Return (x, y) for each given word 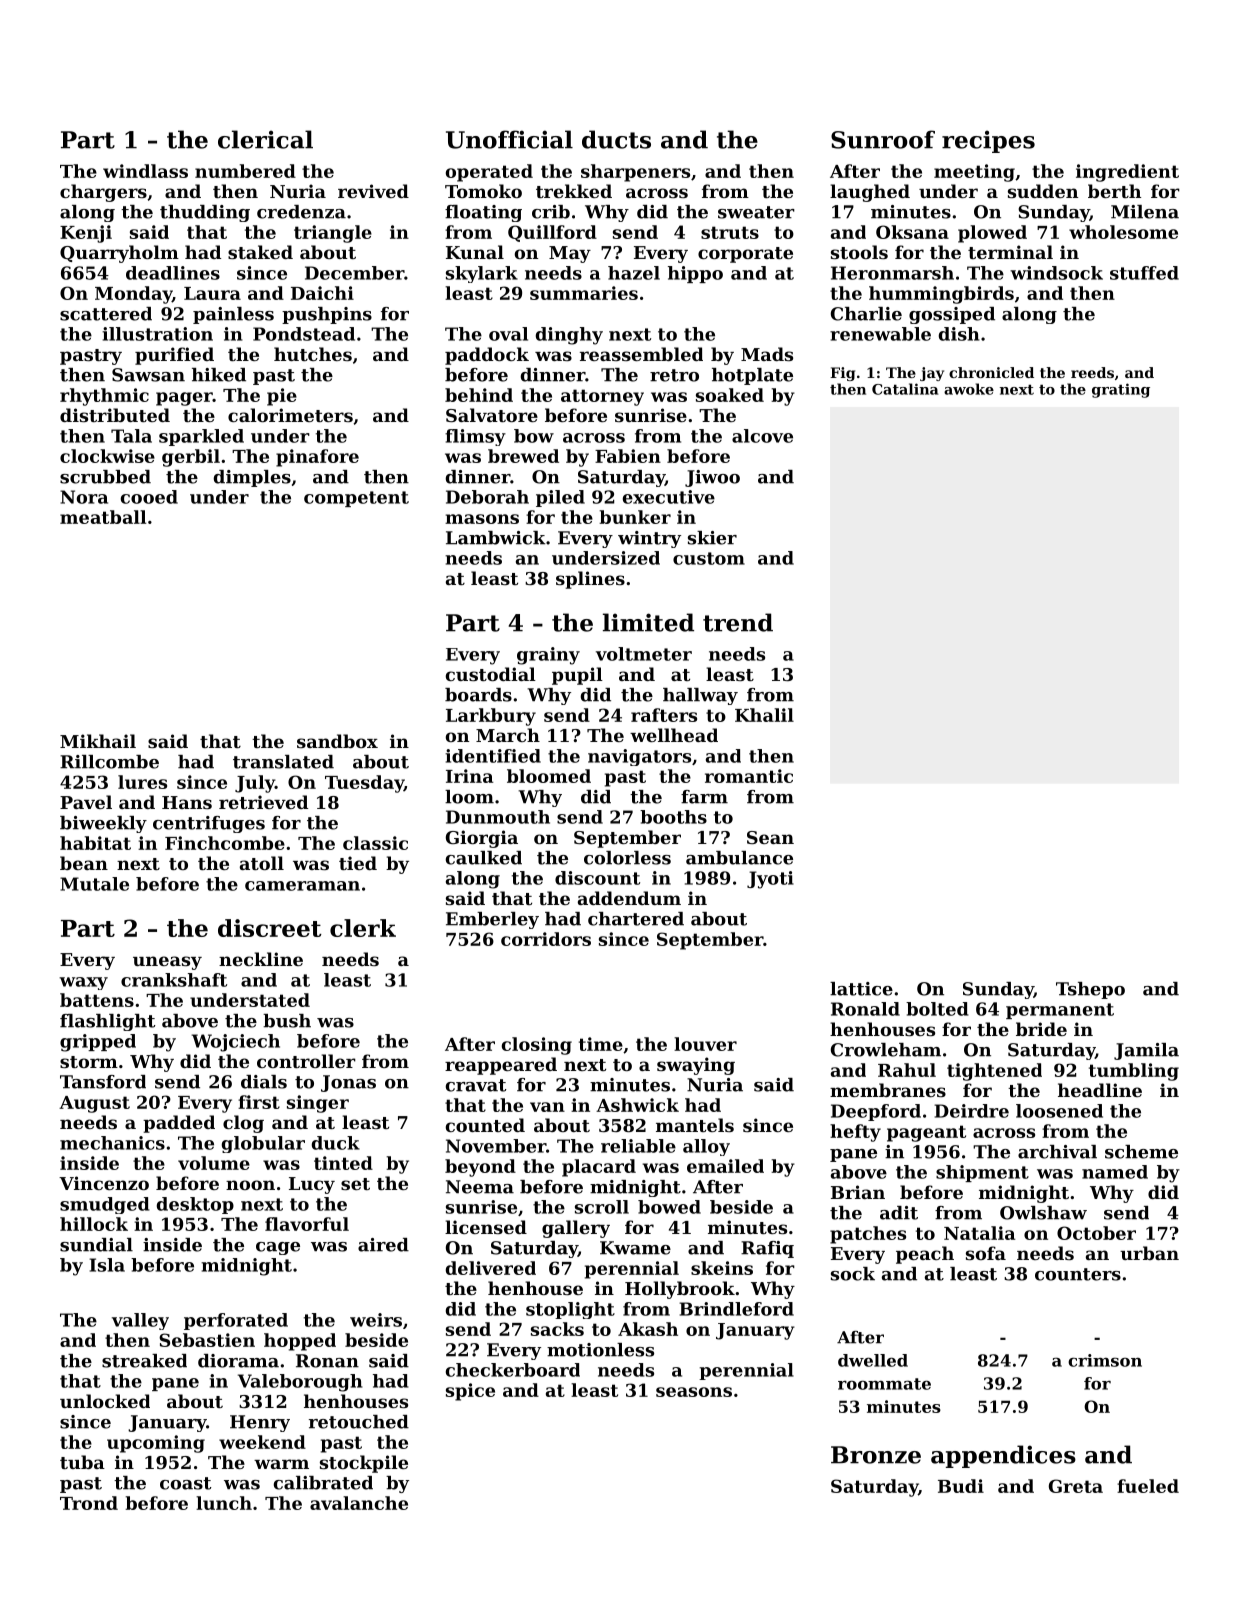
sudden (1043, 191)
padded (179, 1124)
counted (485, 1125)
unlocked (105, 1401)
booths (673, 817)
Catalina (905, 389)
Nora (84, 497)
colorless (627, 858)
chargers (103, 193)
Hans (187, 802)
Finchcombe (225, 843)
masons (482, 519)
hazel (634, 273)
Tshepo (1090, 990)
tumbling (1134, 1072)
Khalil (764, 715)
